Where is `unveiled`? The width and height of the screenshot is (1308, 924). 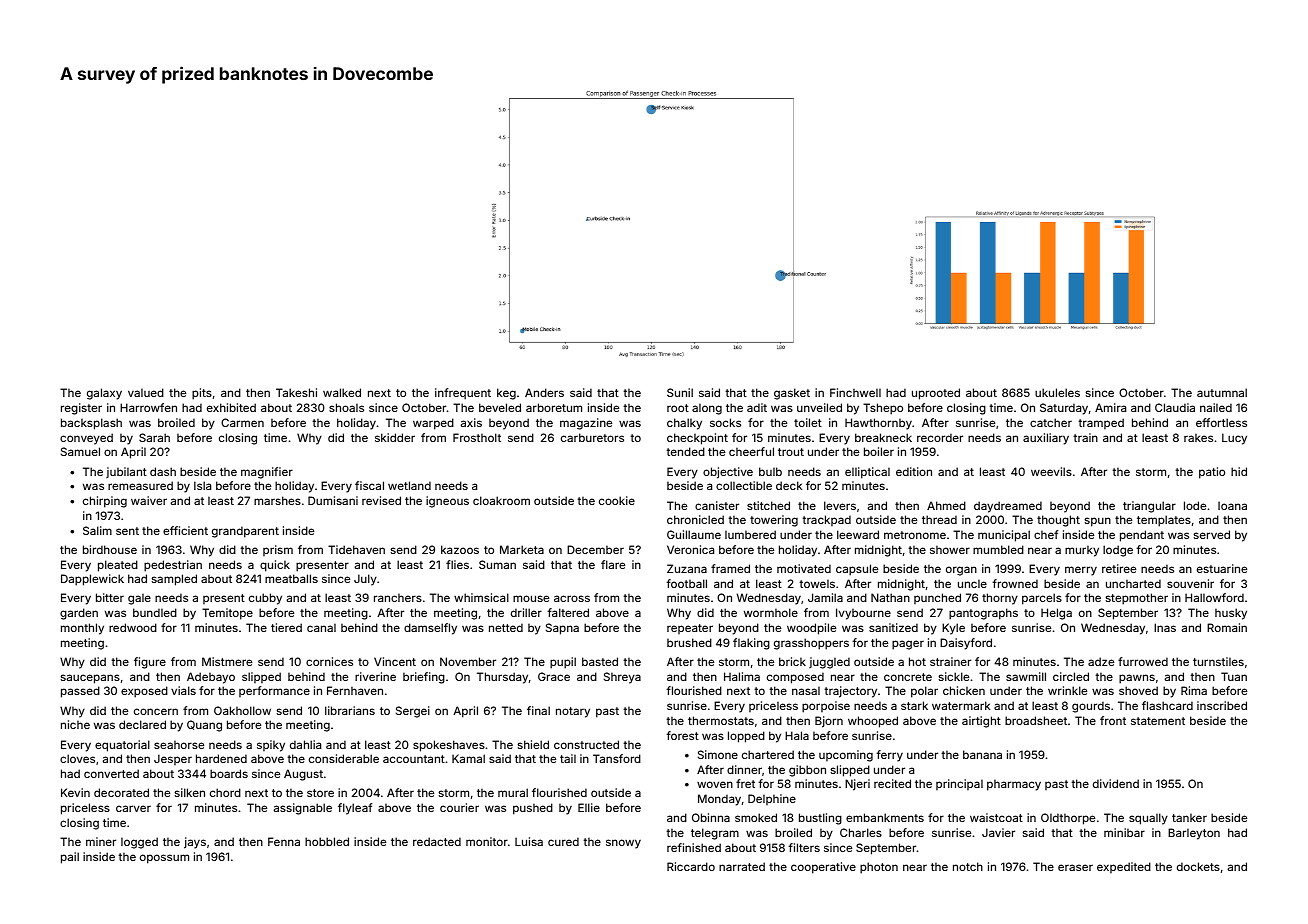 unveiled is located at coordinates (819, 407).
